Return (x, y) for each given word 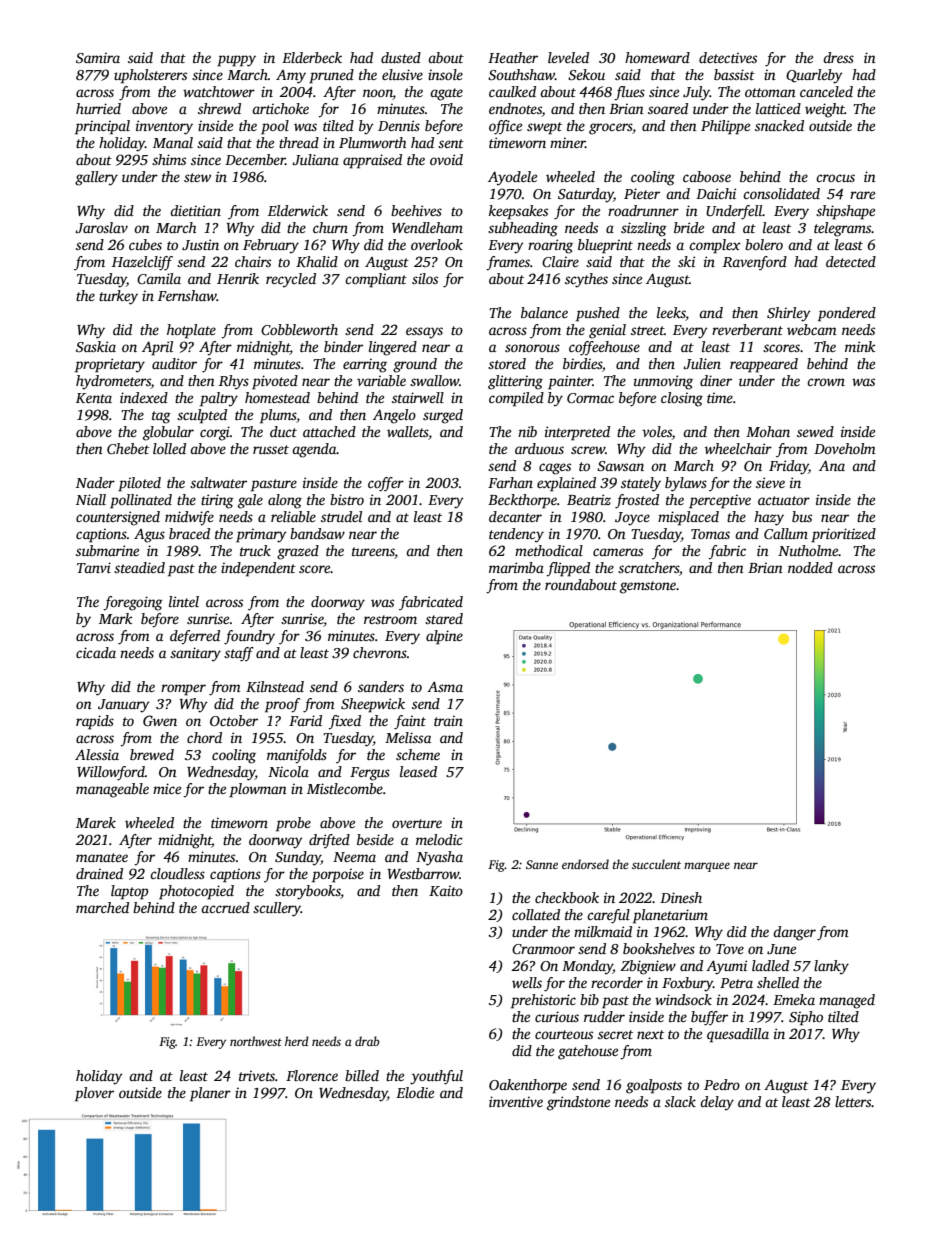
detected (851, 261)
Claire (560, 261)
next (650, 1034)
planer (210, 1094)
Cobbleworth (299, 329)
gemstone (648, 587)
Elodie (415, 1092)
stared (444, 618)
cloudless (177, 873)
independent (258, 569)
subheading (523, 229)
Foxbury (687, 984)
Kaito (446, 890)
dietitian (195, 210)
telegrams (843, 229)
